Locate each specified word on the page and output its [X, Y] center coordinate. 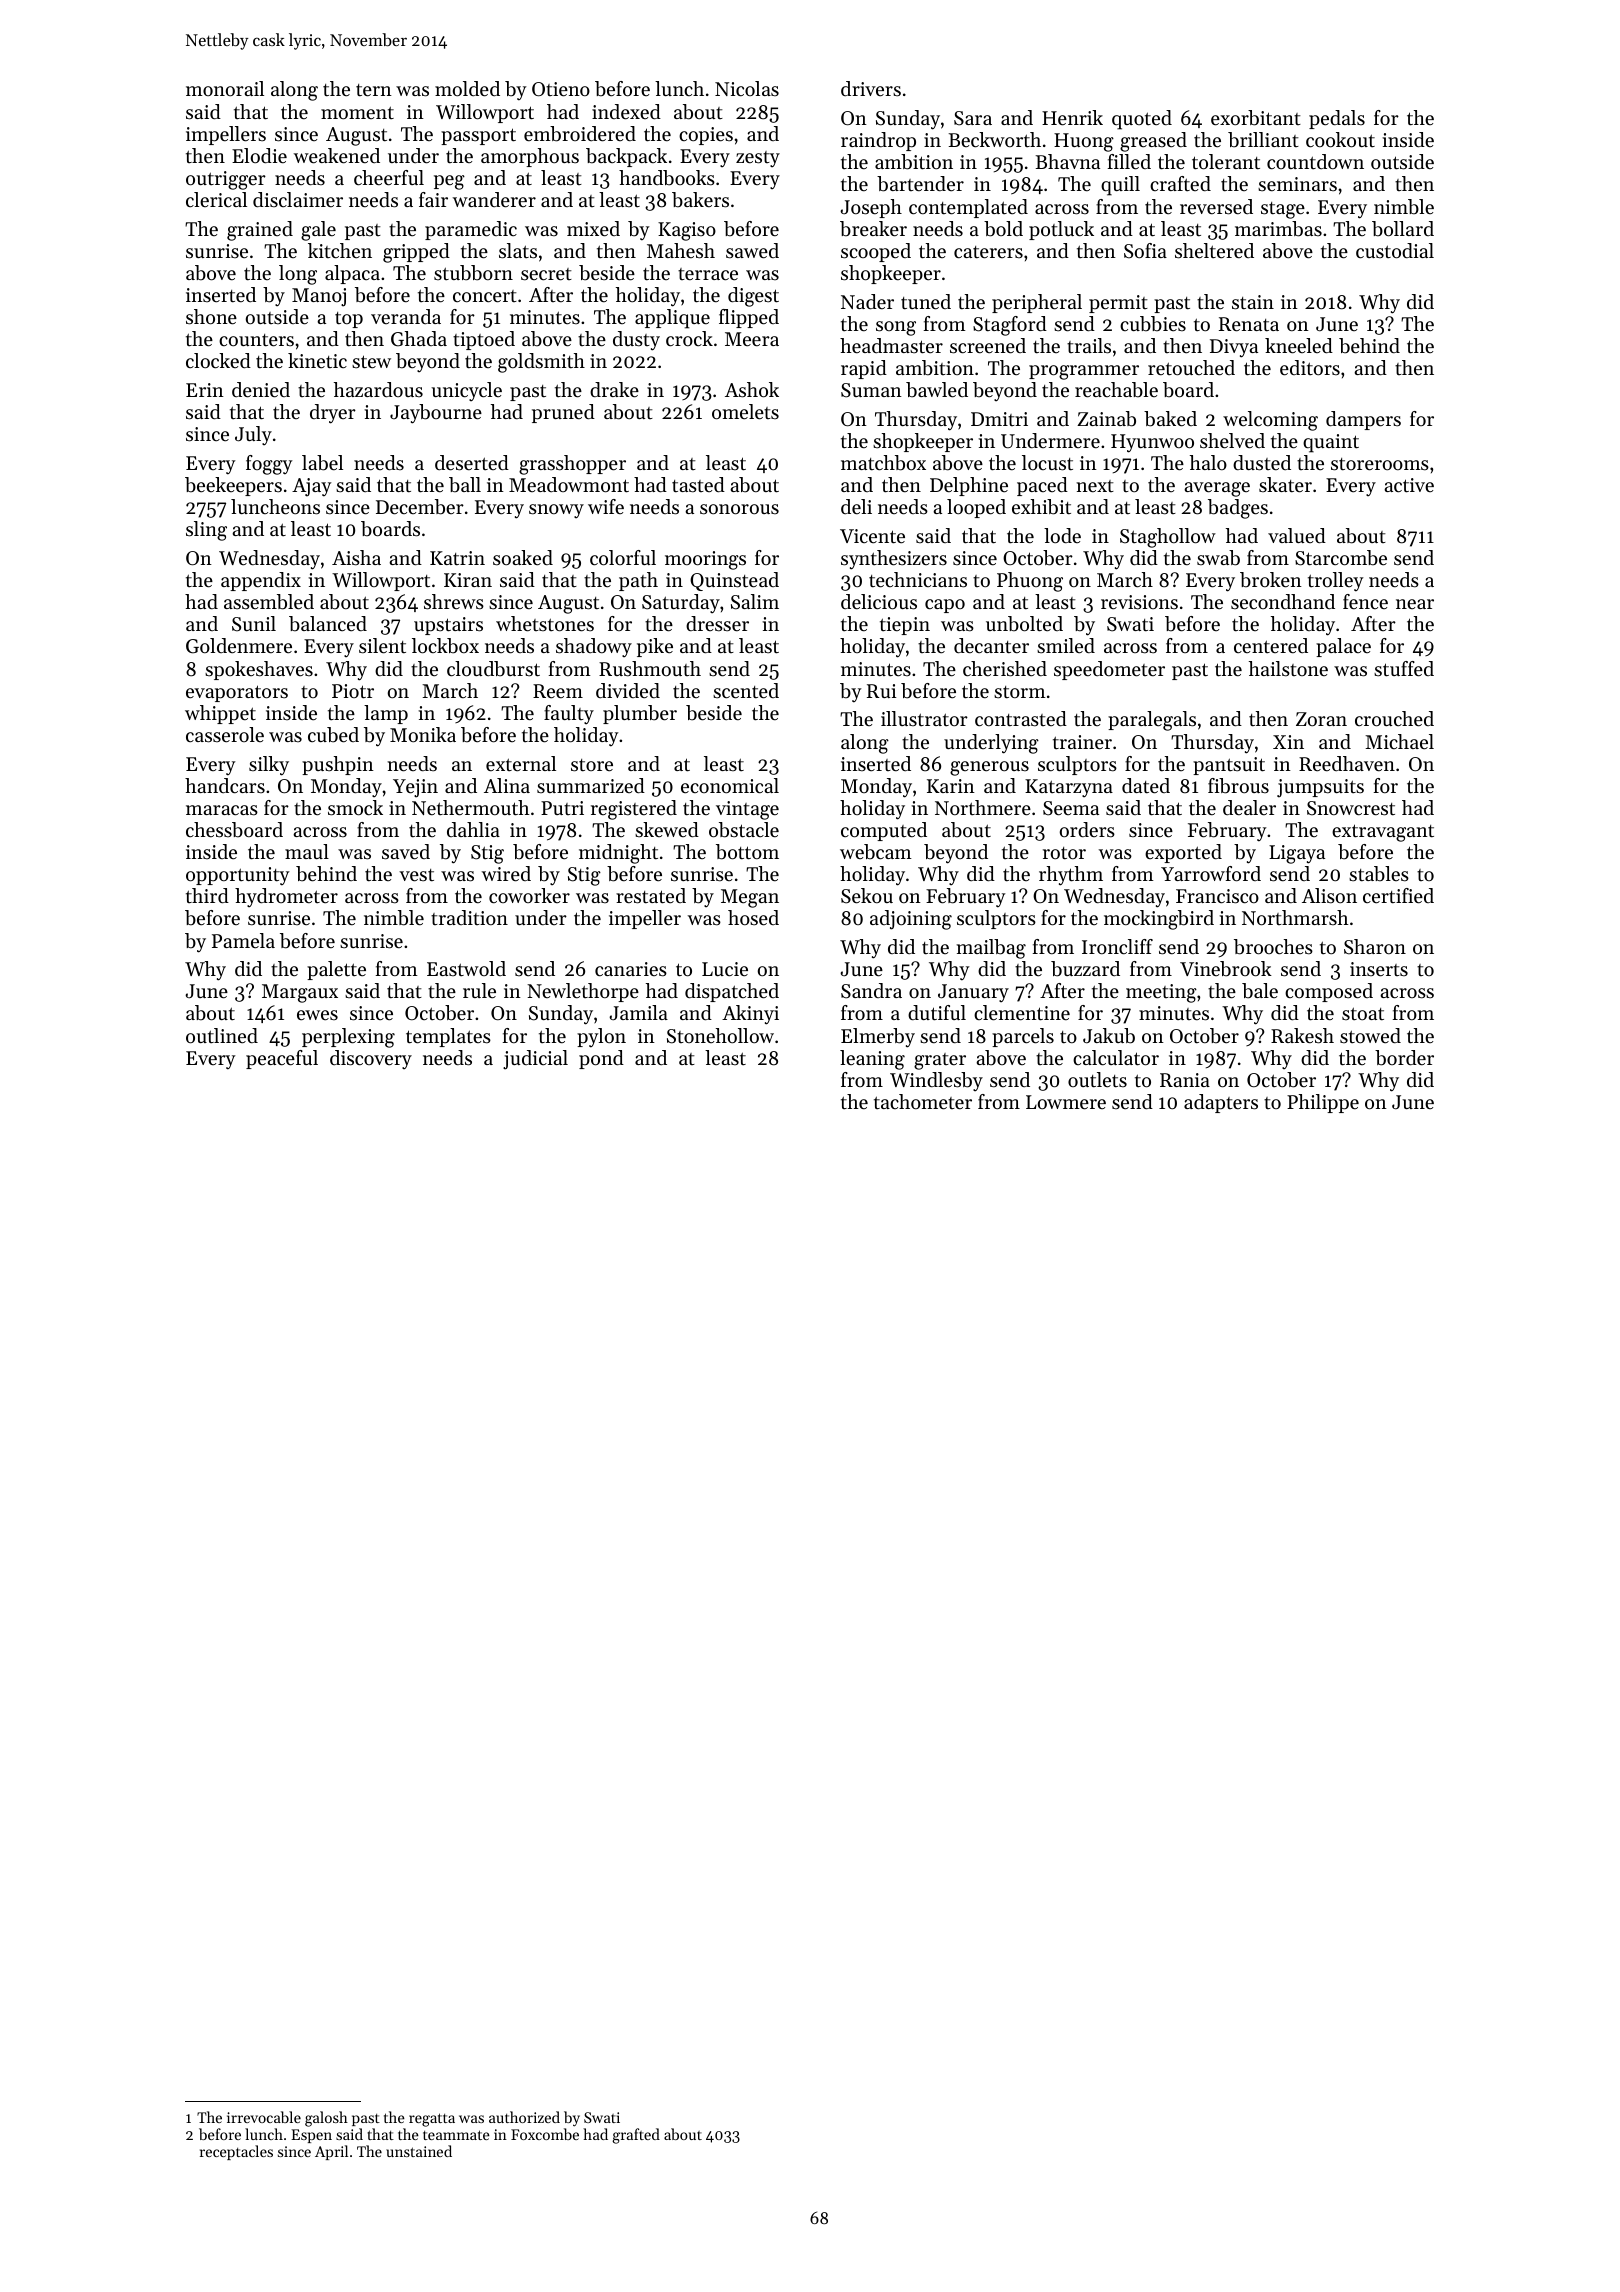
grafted [636, 2136]
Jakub [1109, 1036]
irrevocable [264, 2117]
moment [357, 113]
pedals [1337, 119]
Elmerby [878, 1038]
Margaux [300, 993]
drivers [871, 89]
